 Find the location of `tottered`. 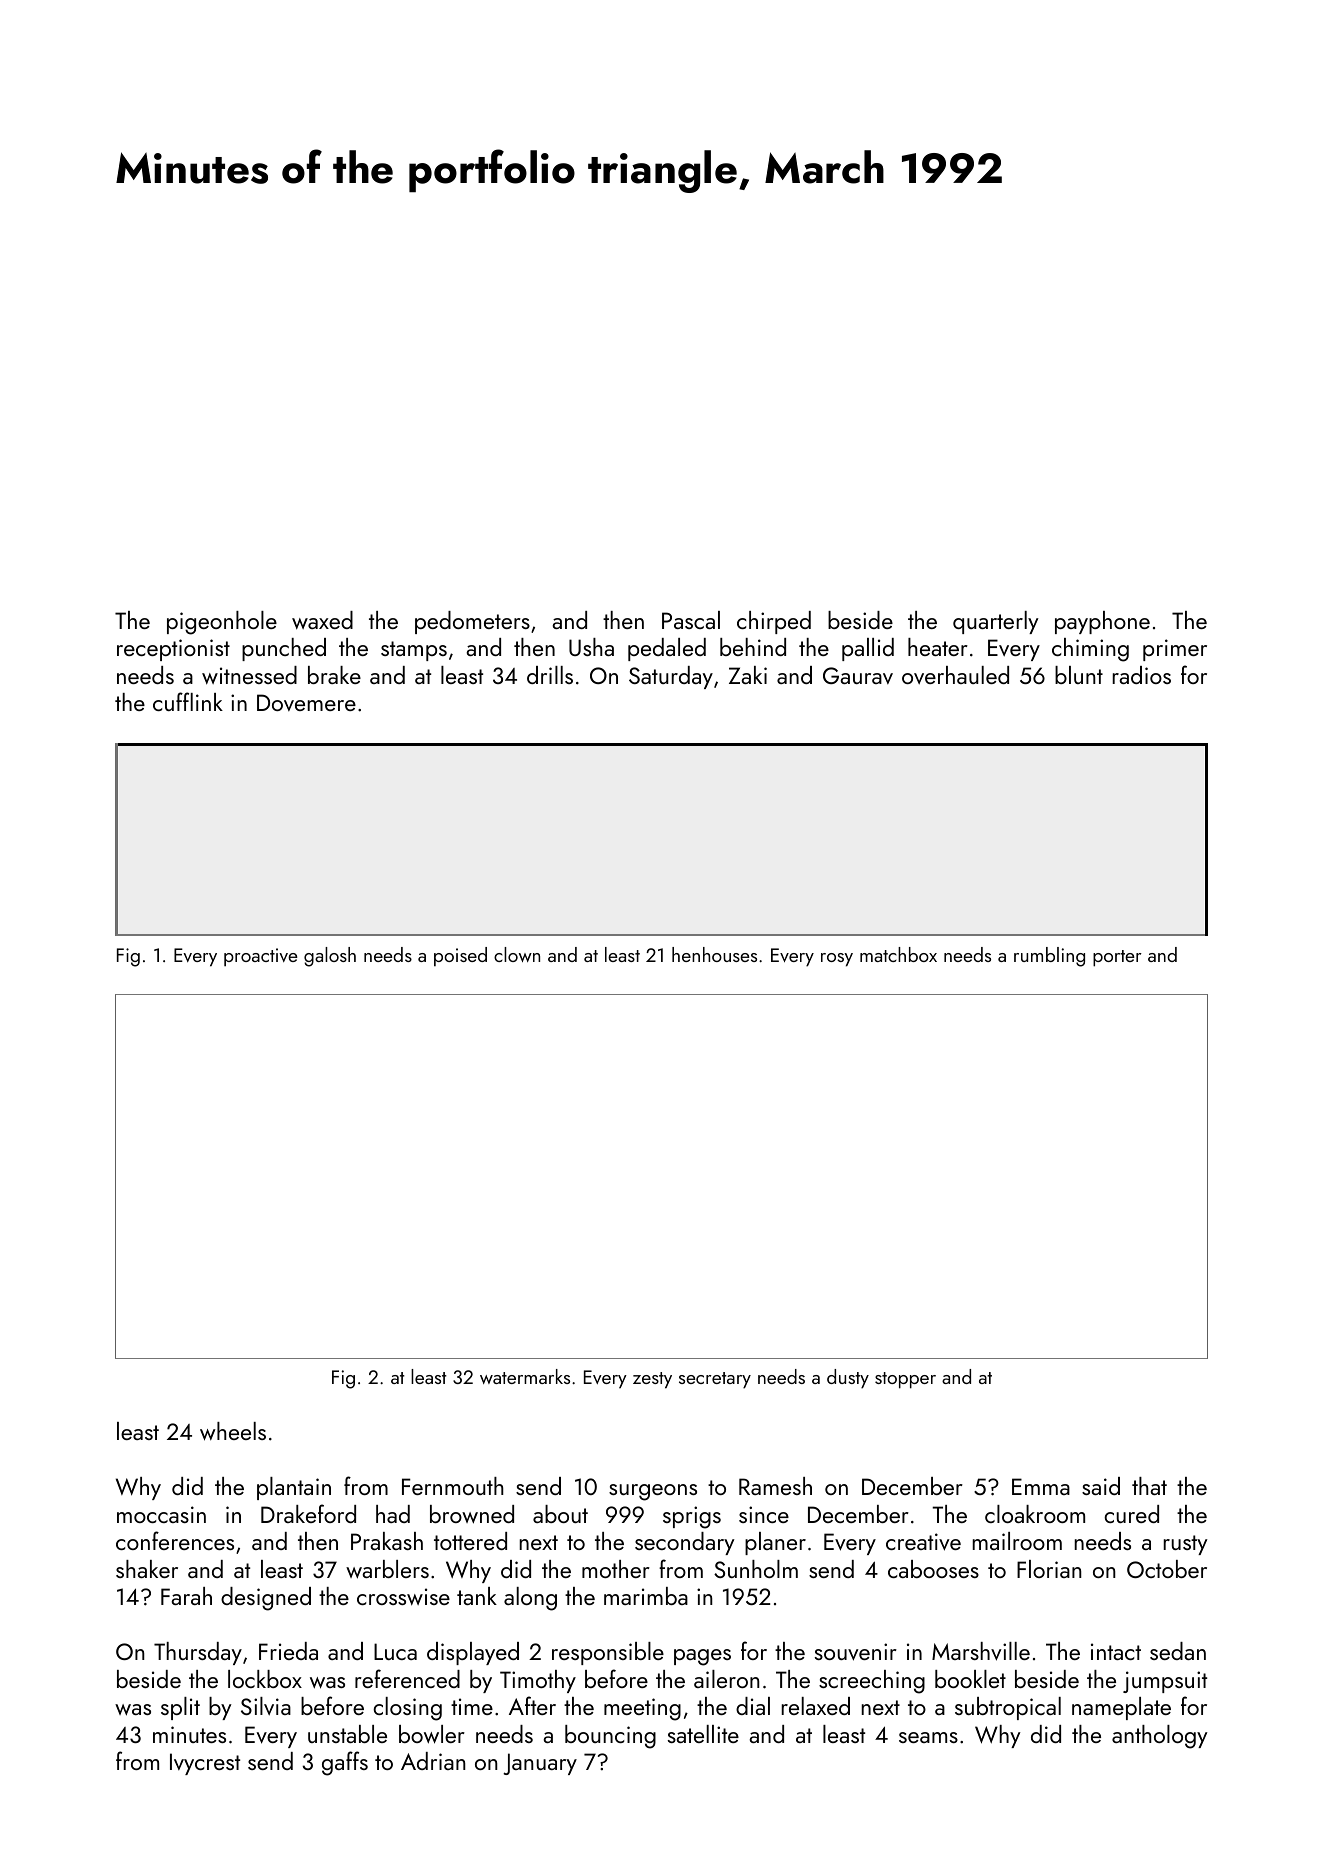

tottered is located at coordinates (470, 1541).
